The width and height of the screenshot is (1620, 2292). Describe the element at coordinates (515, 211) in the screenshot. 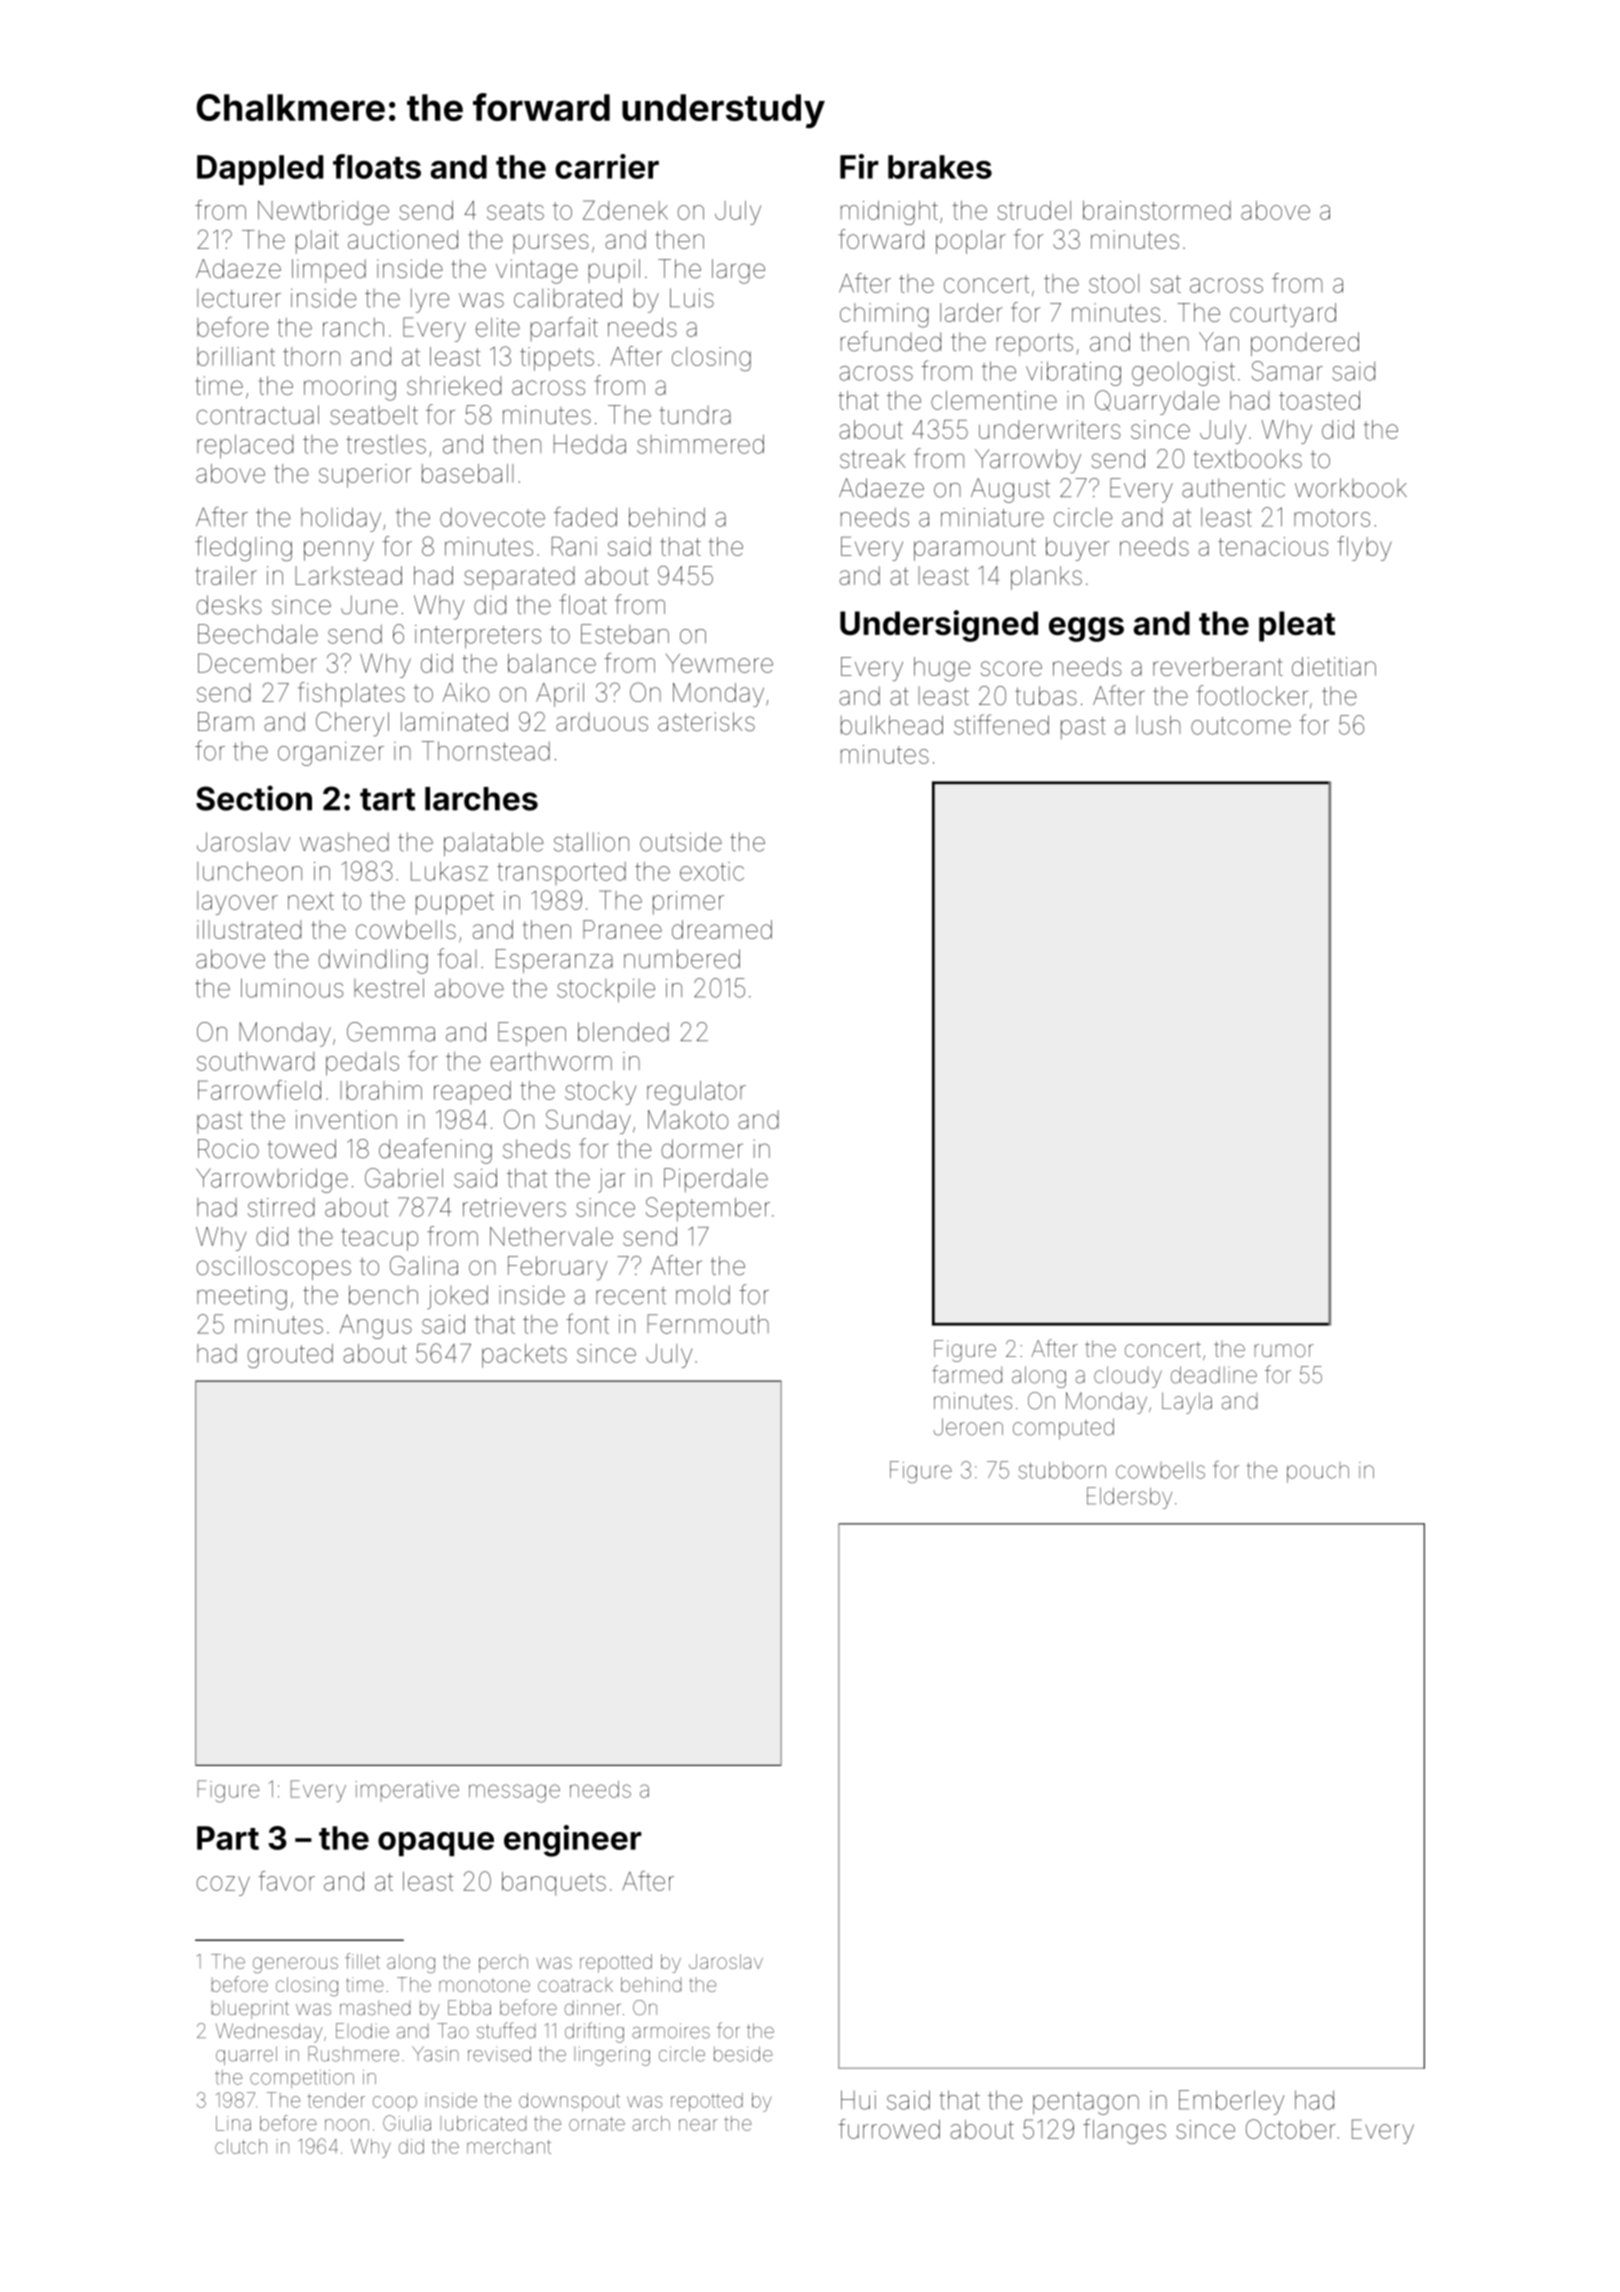

I see `seats` at that location.
